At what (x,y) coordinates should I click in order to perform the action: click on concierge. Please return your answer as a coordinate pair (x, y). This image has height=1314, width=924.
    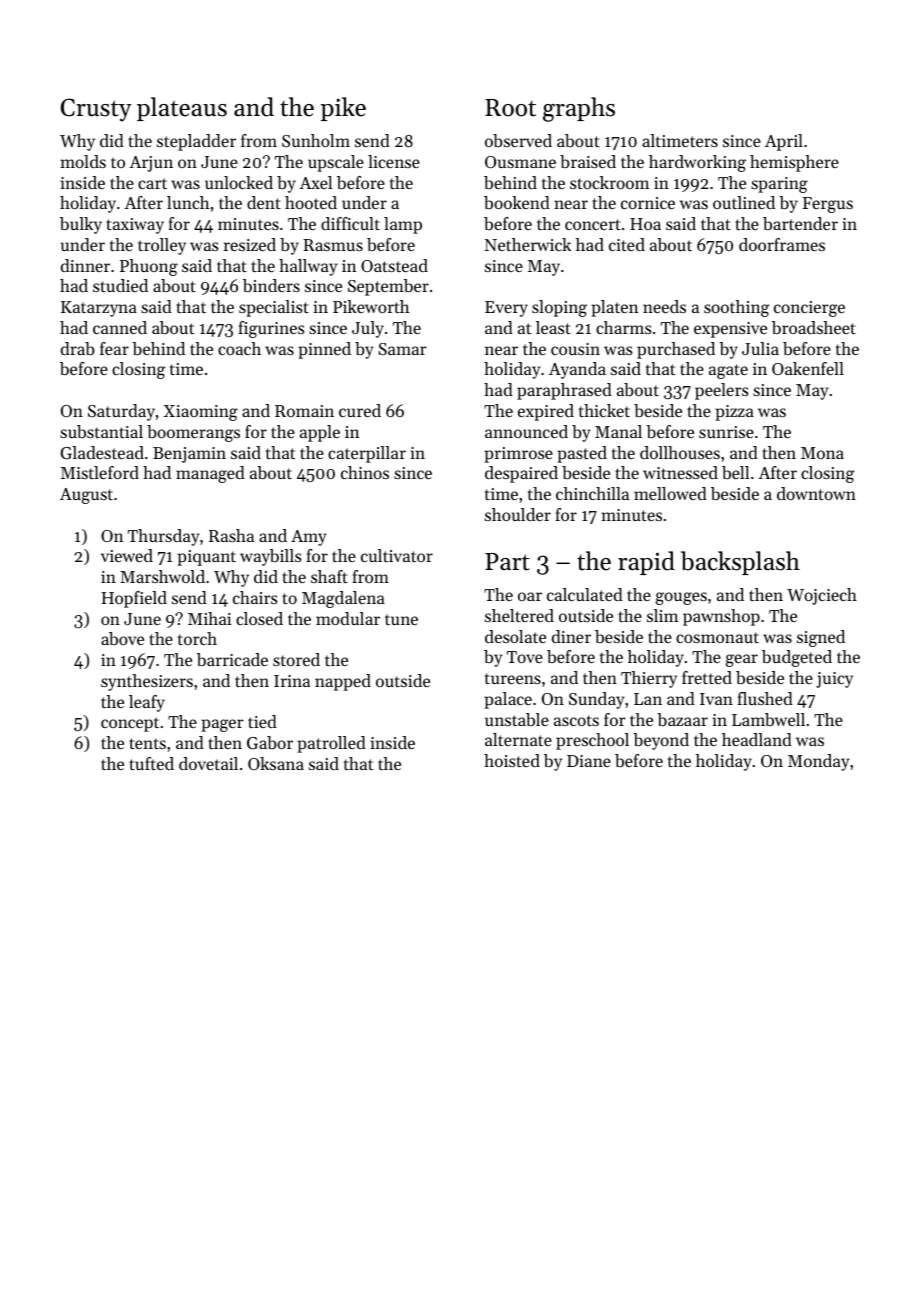
    Looking at the image, I should click on (809, 309).
